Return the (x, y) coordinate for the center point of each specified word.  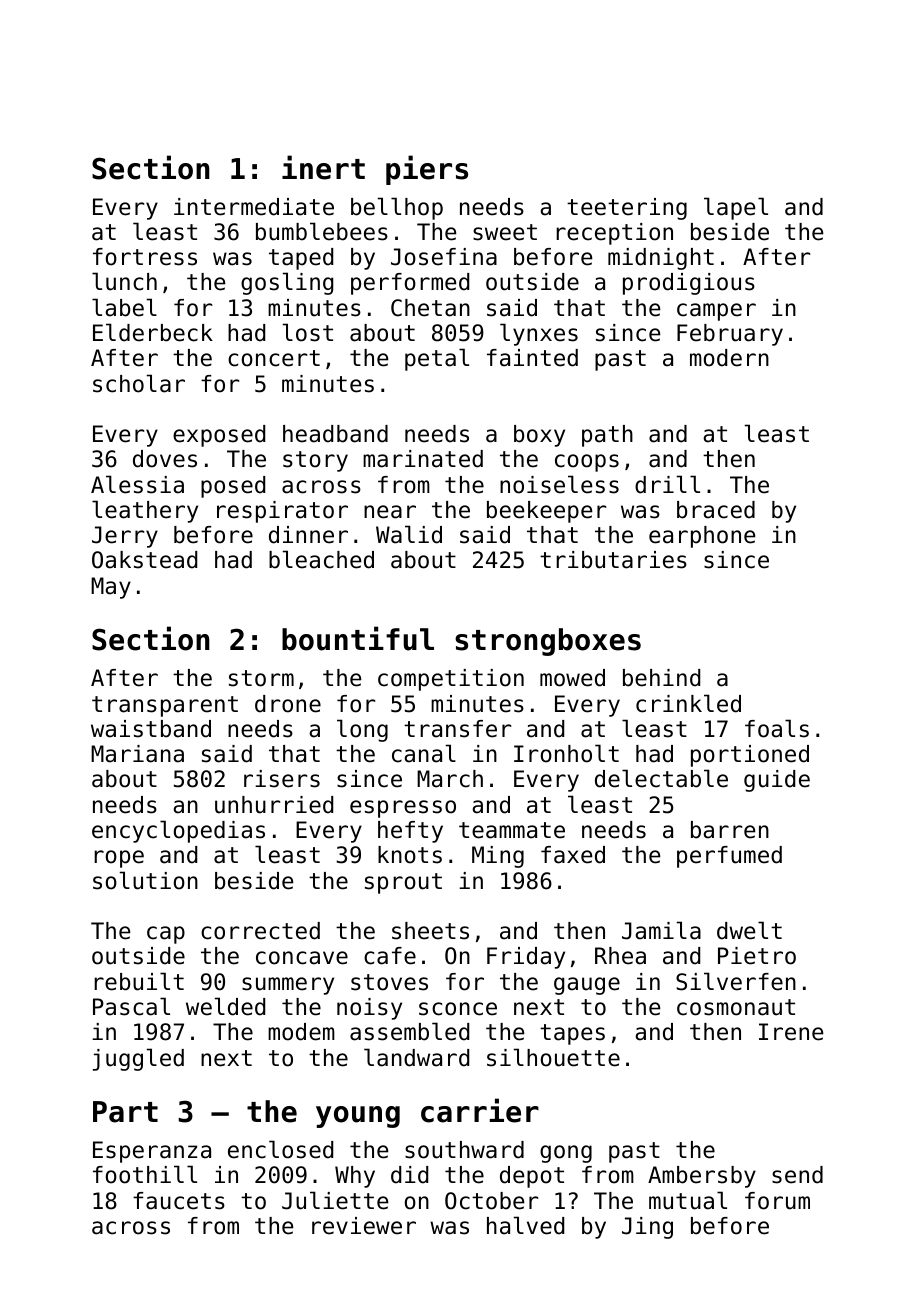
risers (282, 779)
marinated (423, 459)
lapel (736, 208)
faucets (179, 1201)
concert (274, 358)
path (607, 436)
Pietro (757, 956)
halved (525, 1225)
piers (427, 170)
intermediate (254, 207)
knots (410, 855)
